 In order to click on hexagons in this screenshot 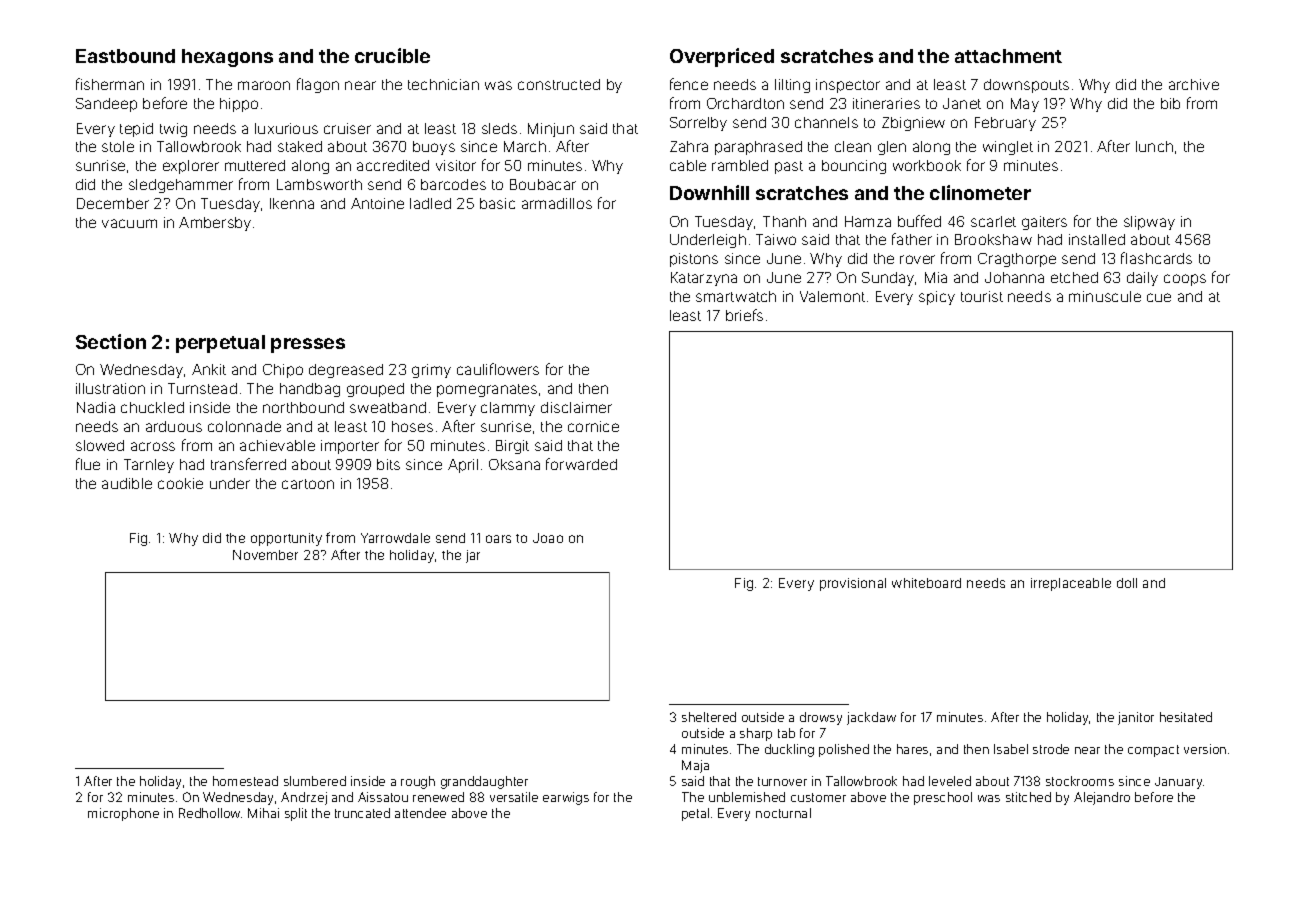, I will do `click(227, 58)`.
